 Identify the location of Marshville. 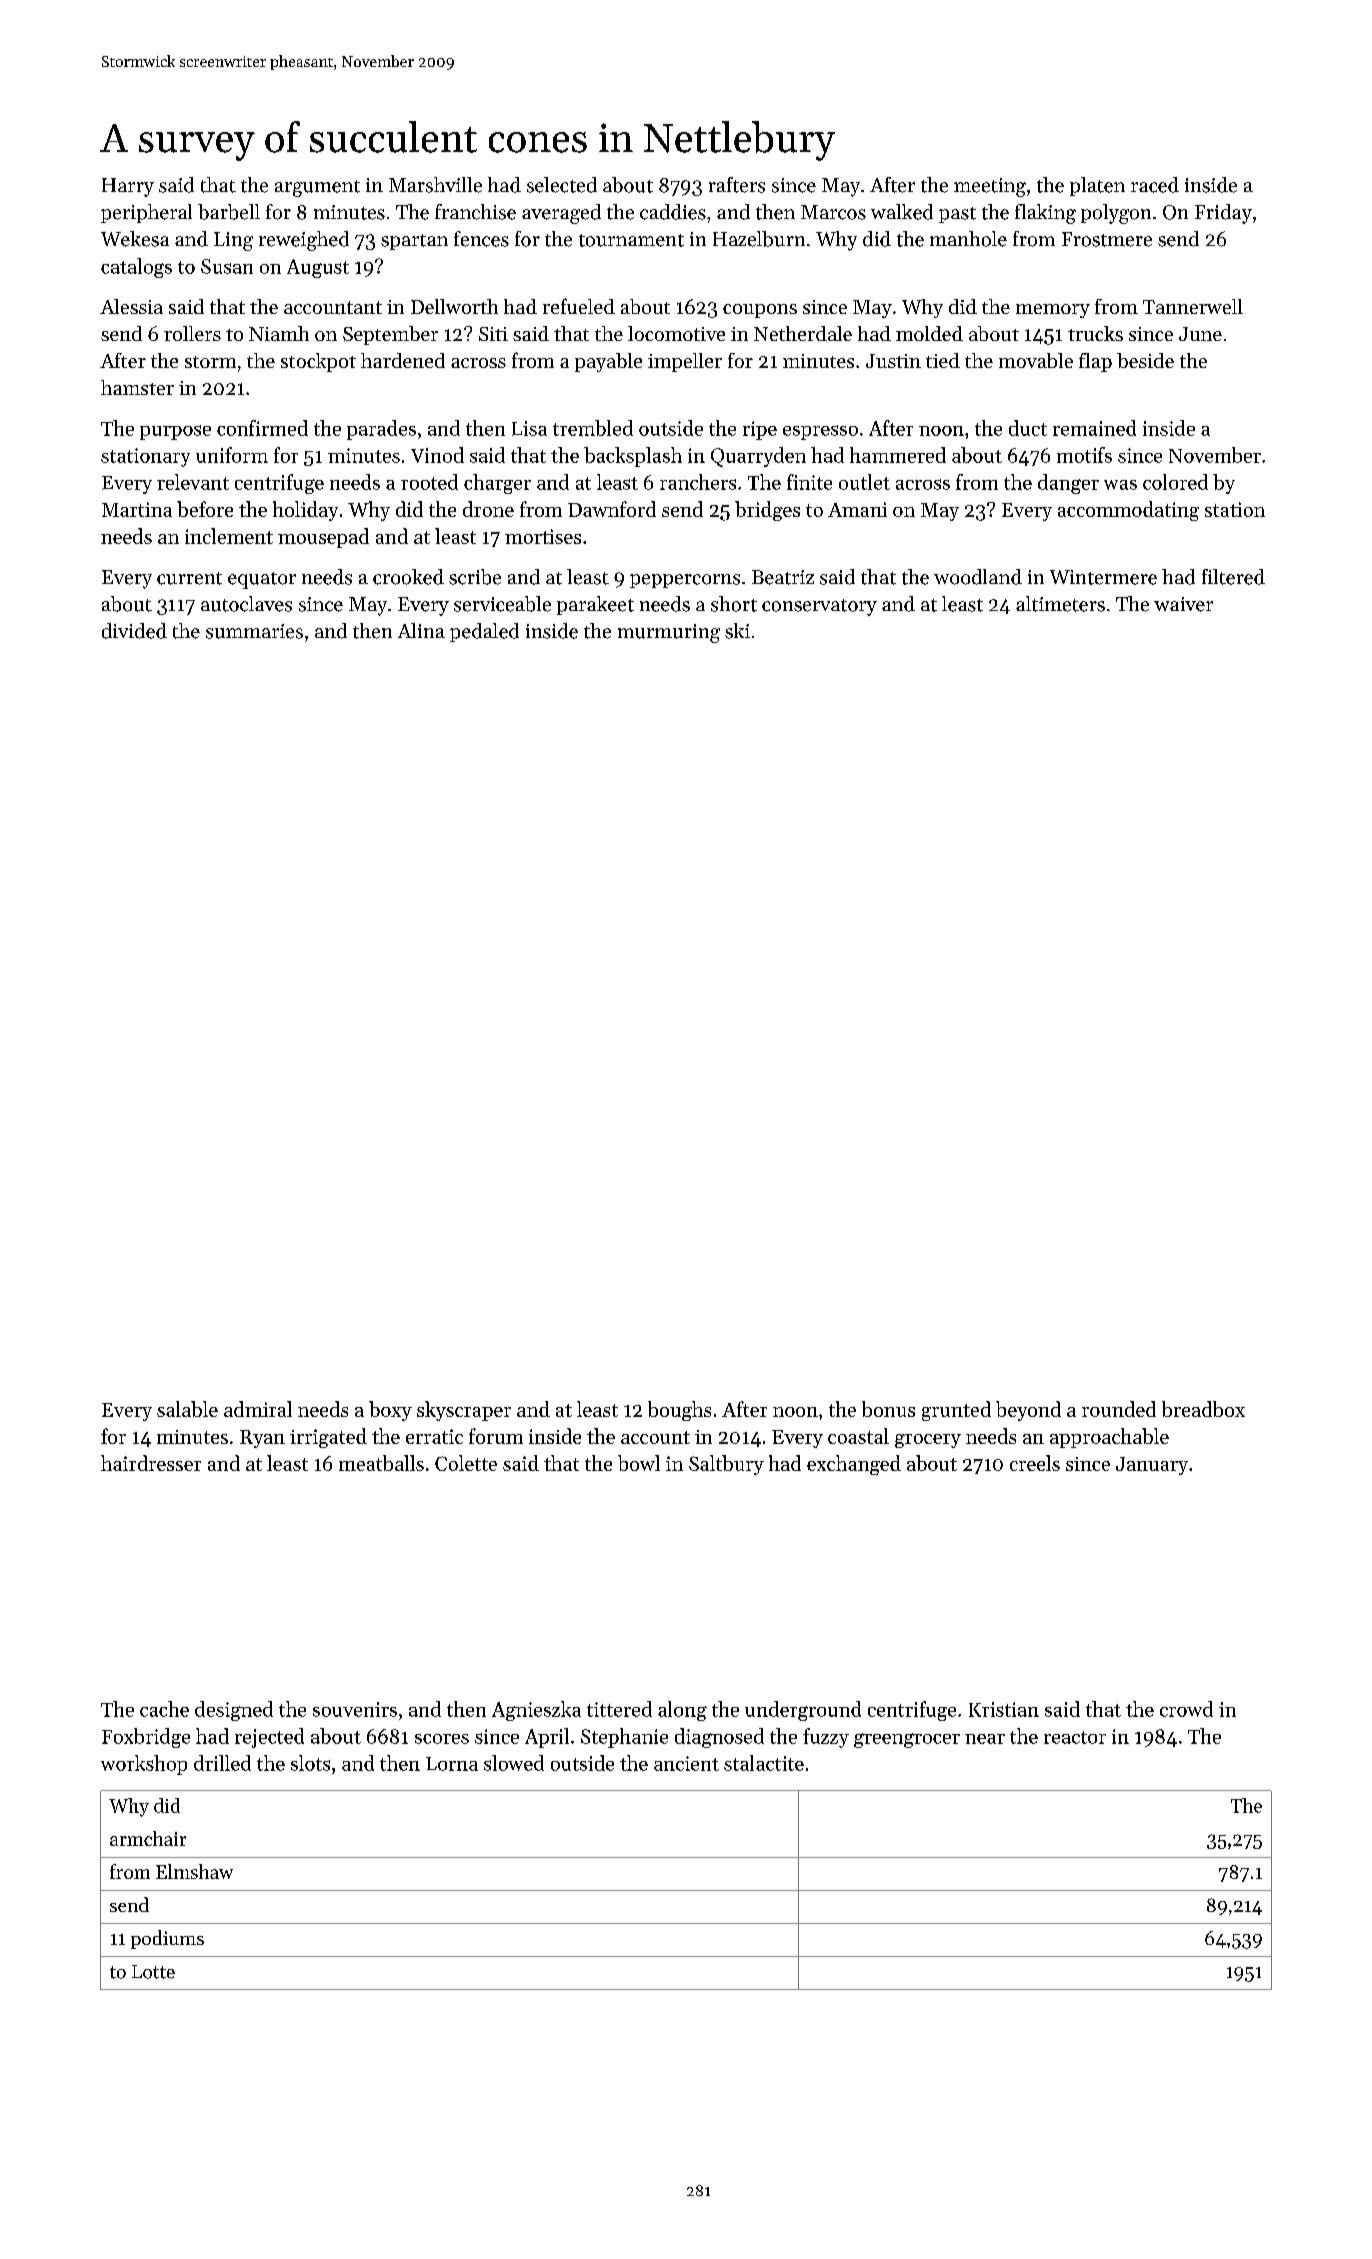
(435, 185).
